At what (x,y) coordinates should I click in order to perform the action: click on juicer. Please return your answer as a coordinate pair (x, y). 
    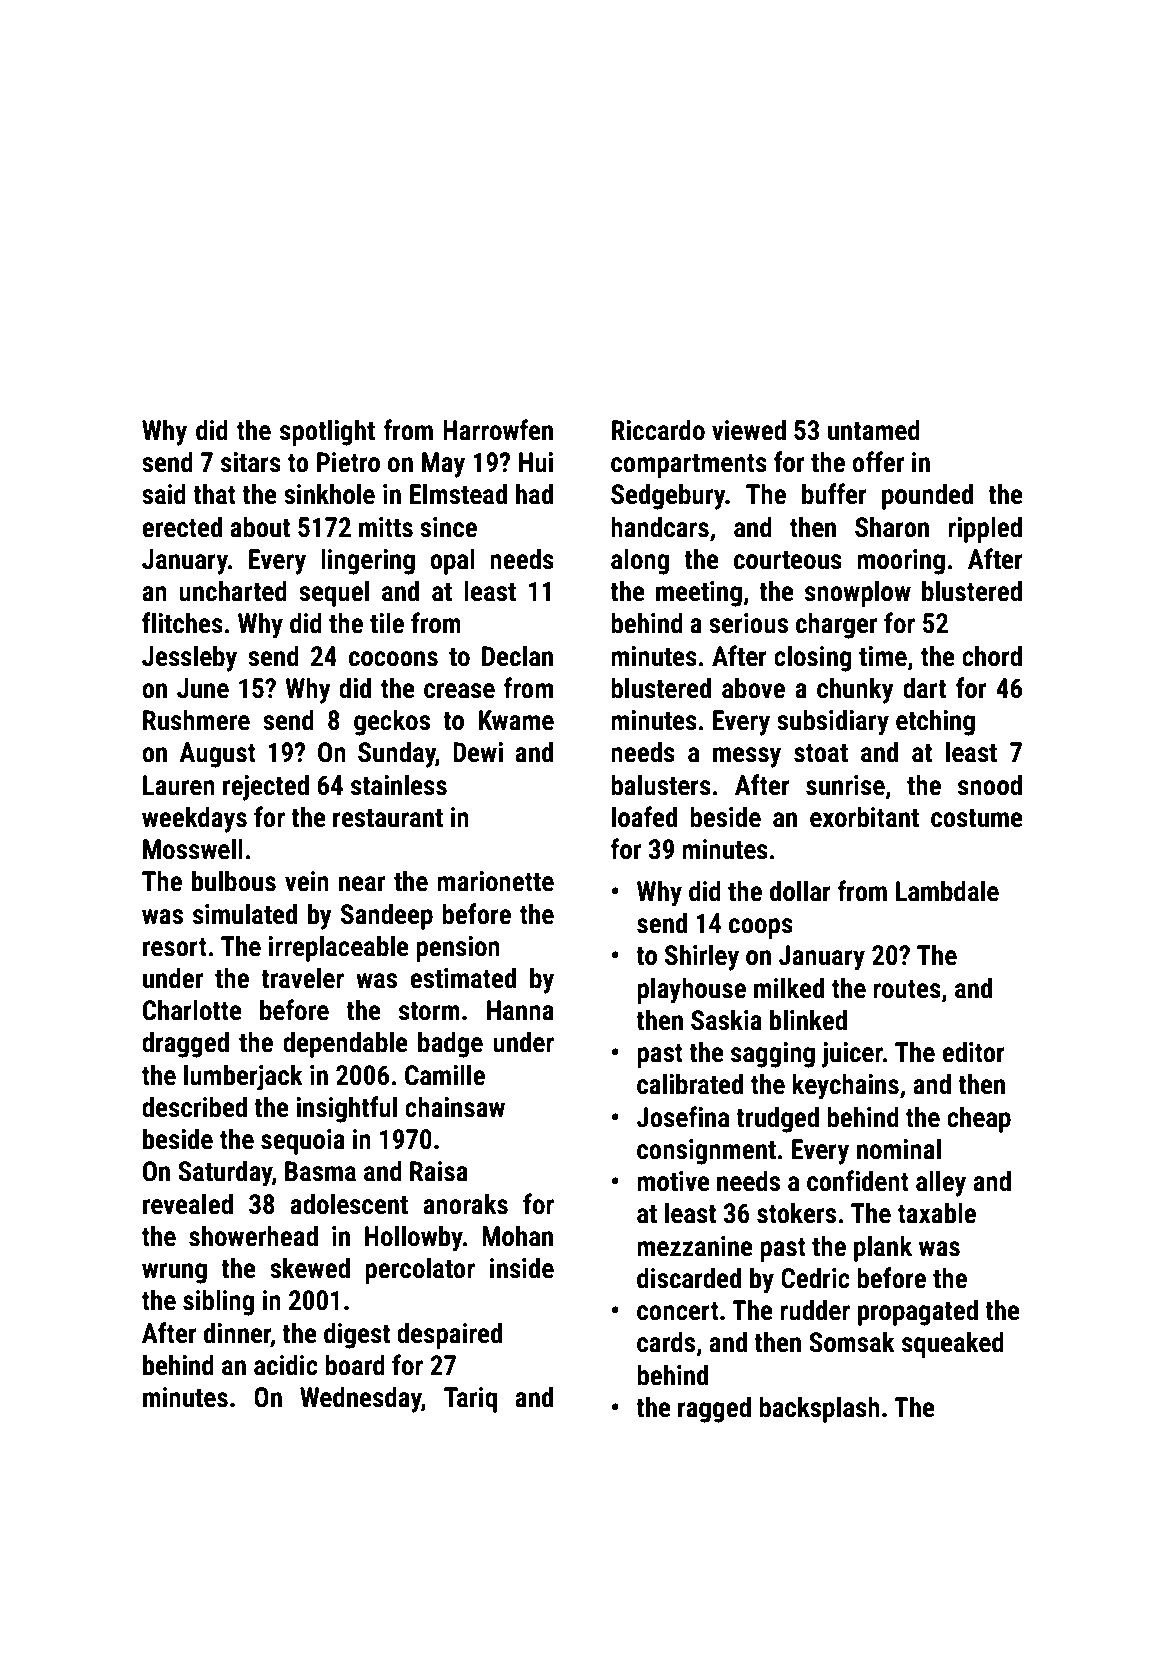
    Looking at the image, I should click on (852, 1055).
